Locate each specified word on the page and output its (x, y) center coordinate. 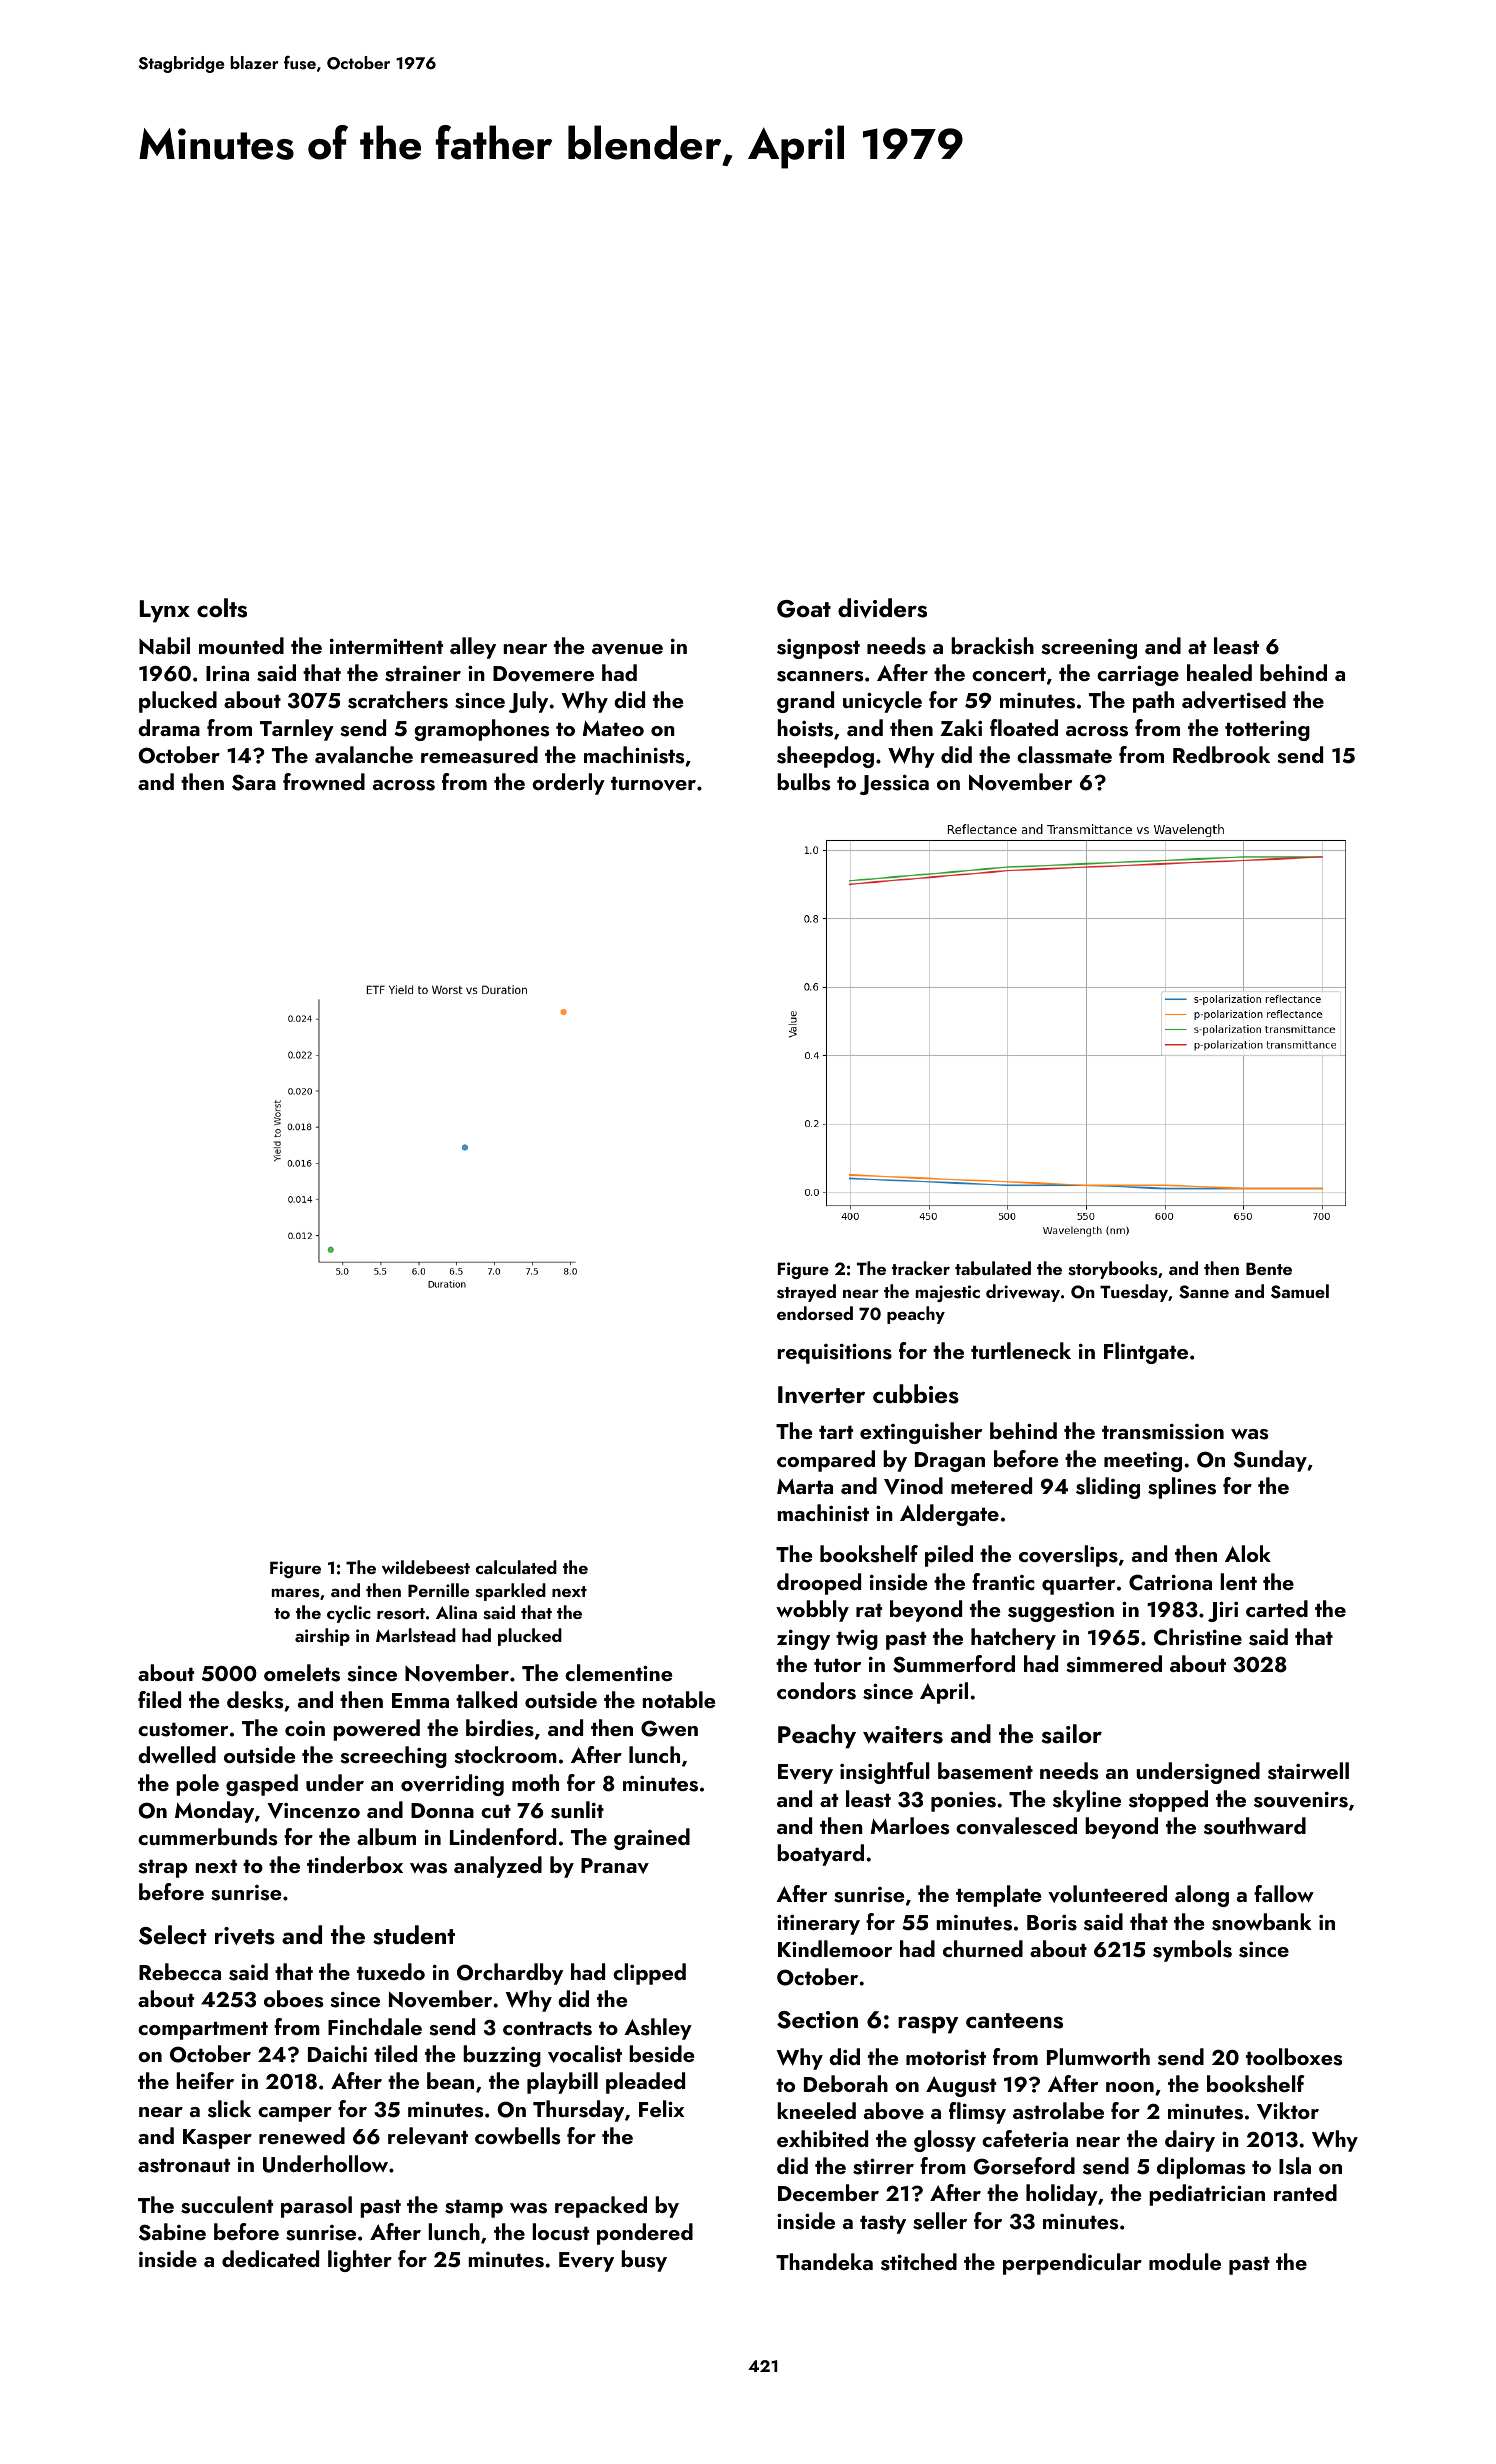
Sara (254, 782)
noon (1130, 2087)
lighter (360, 2261)
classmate (1064, 755)
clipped (649, 1974)
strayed (806, 1293)
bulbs (803, 782)
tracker (921, 1268)
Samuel (1300, 1291)
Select (173, 1935)
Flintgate (1146, 1353)
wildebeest (426, 1567)
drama (169, 727)
